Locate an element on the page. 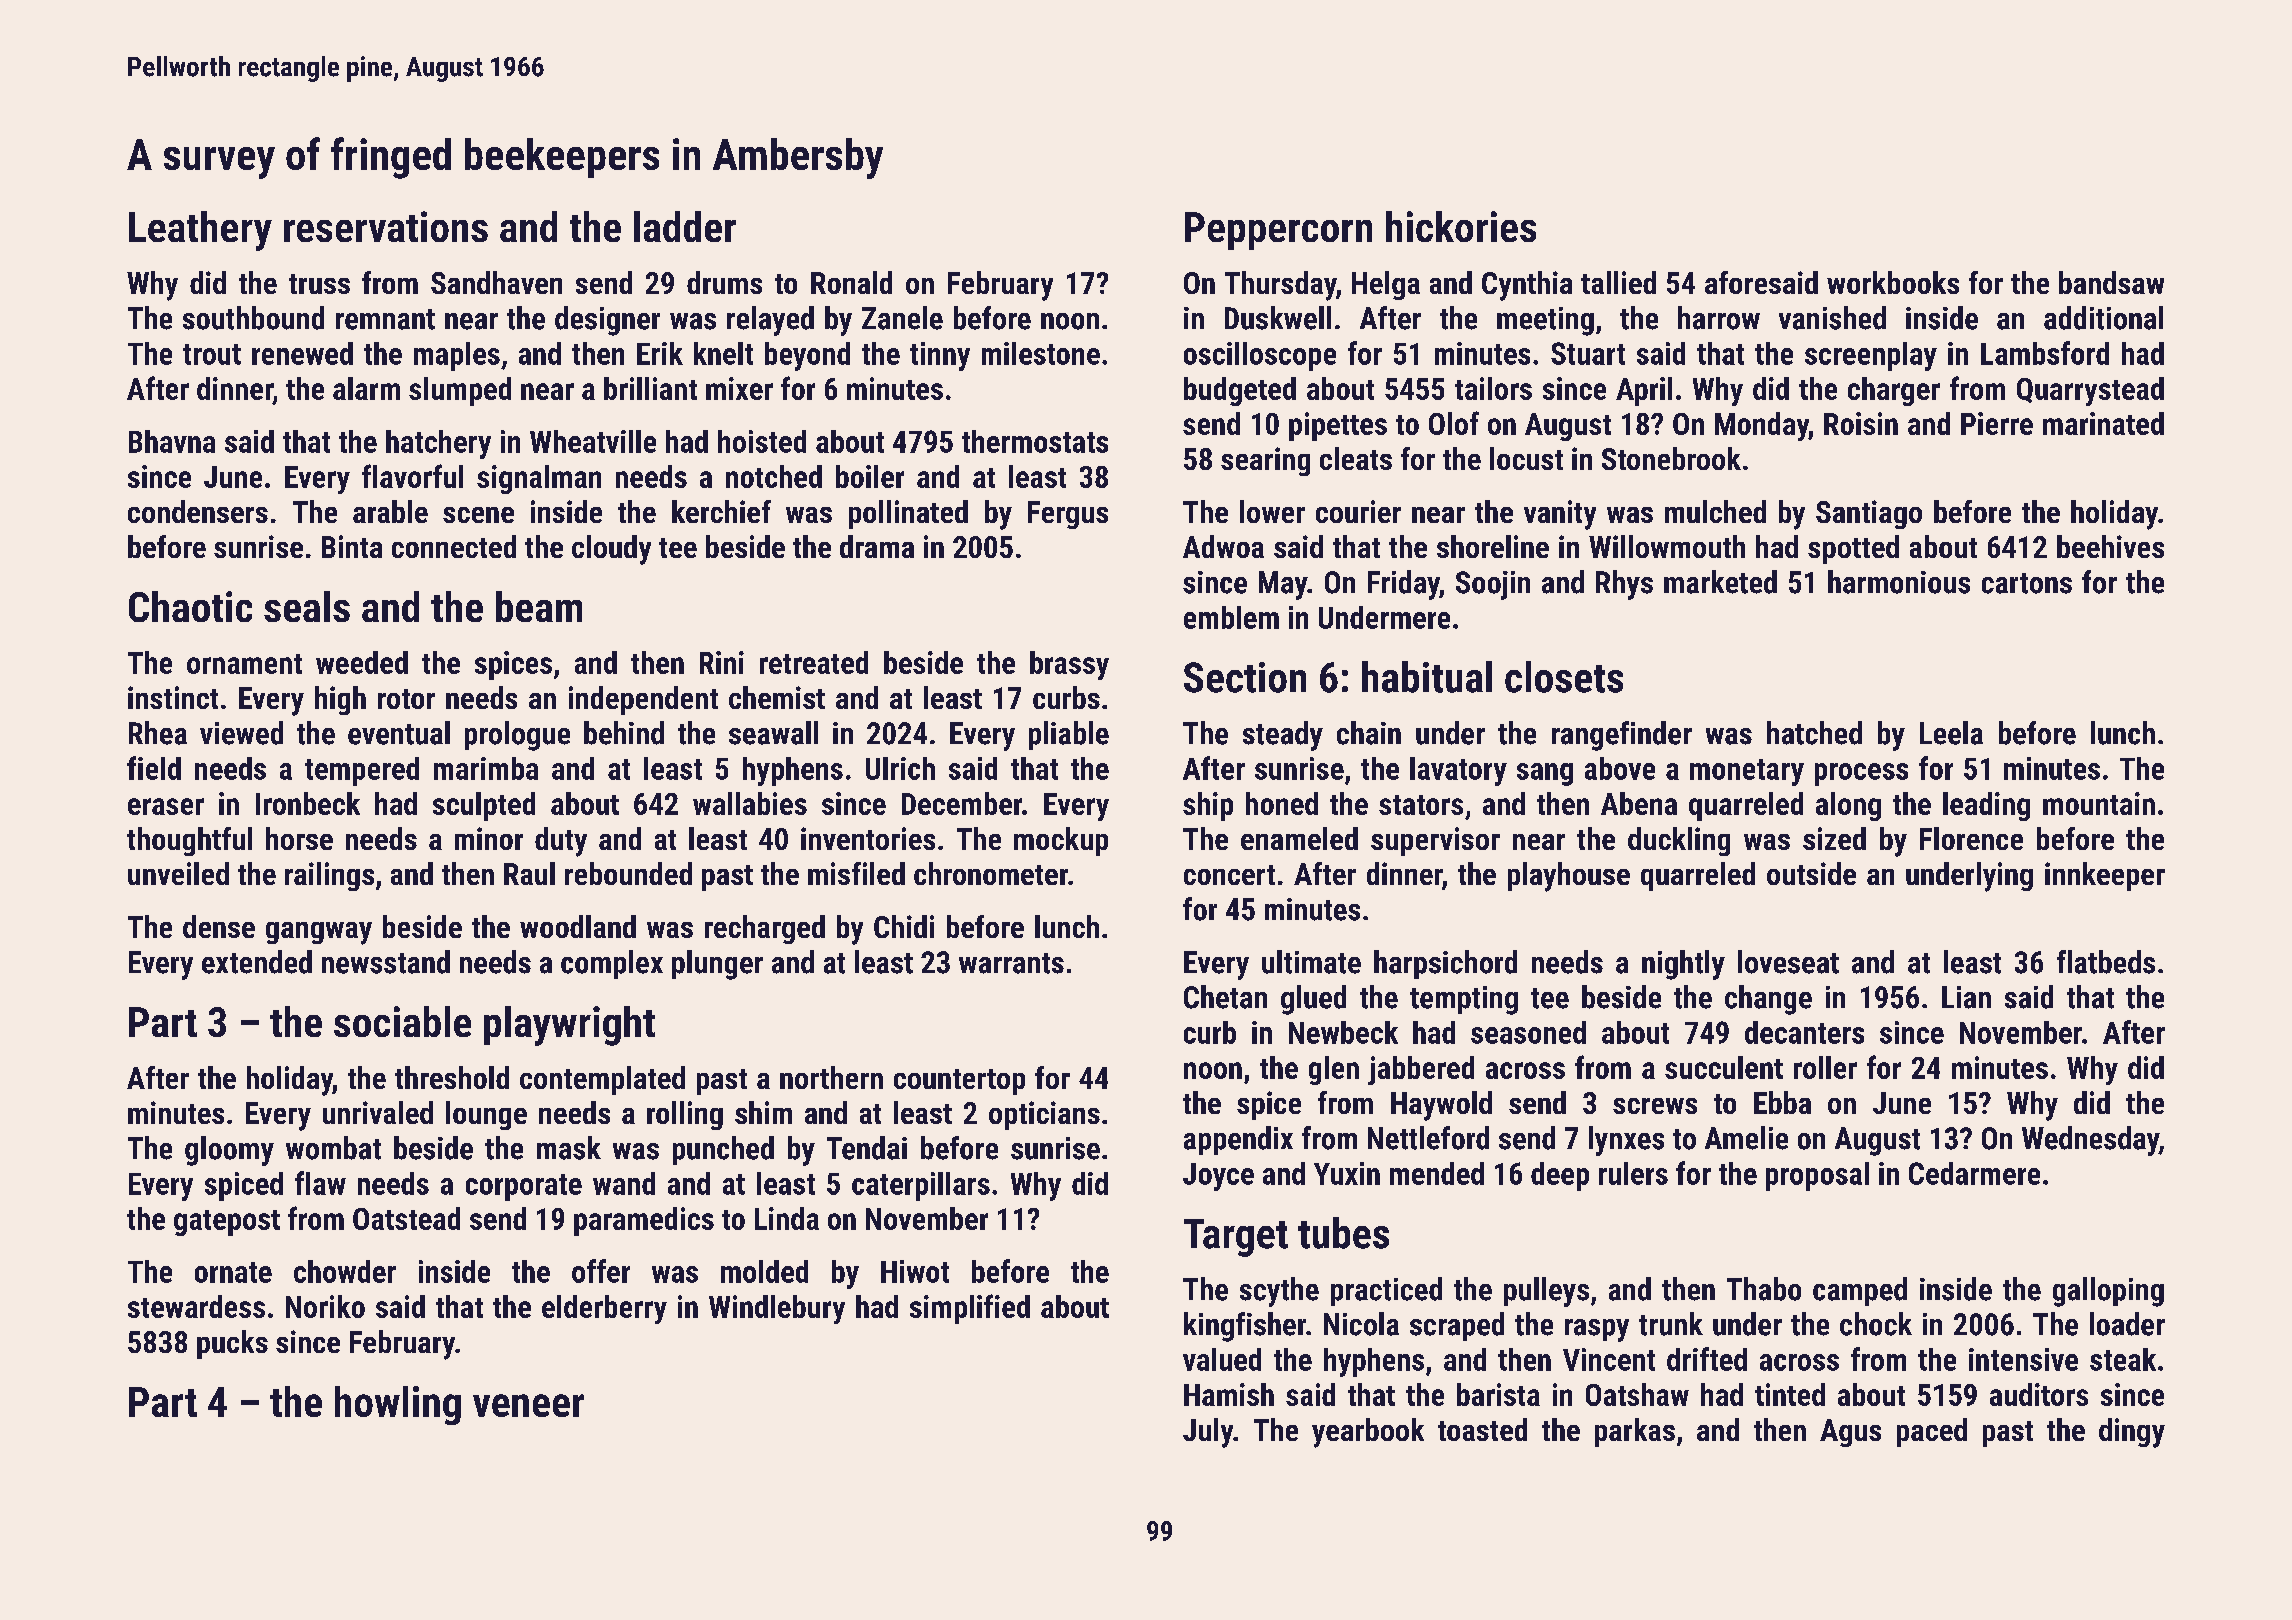 Image resolution: width=2292 pixels, height=1620 pixels. reservations is located at coordinates (386, 226).
